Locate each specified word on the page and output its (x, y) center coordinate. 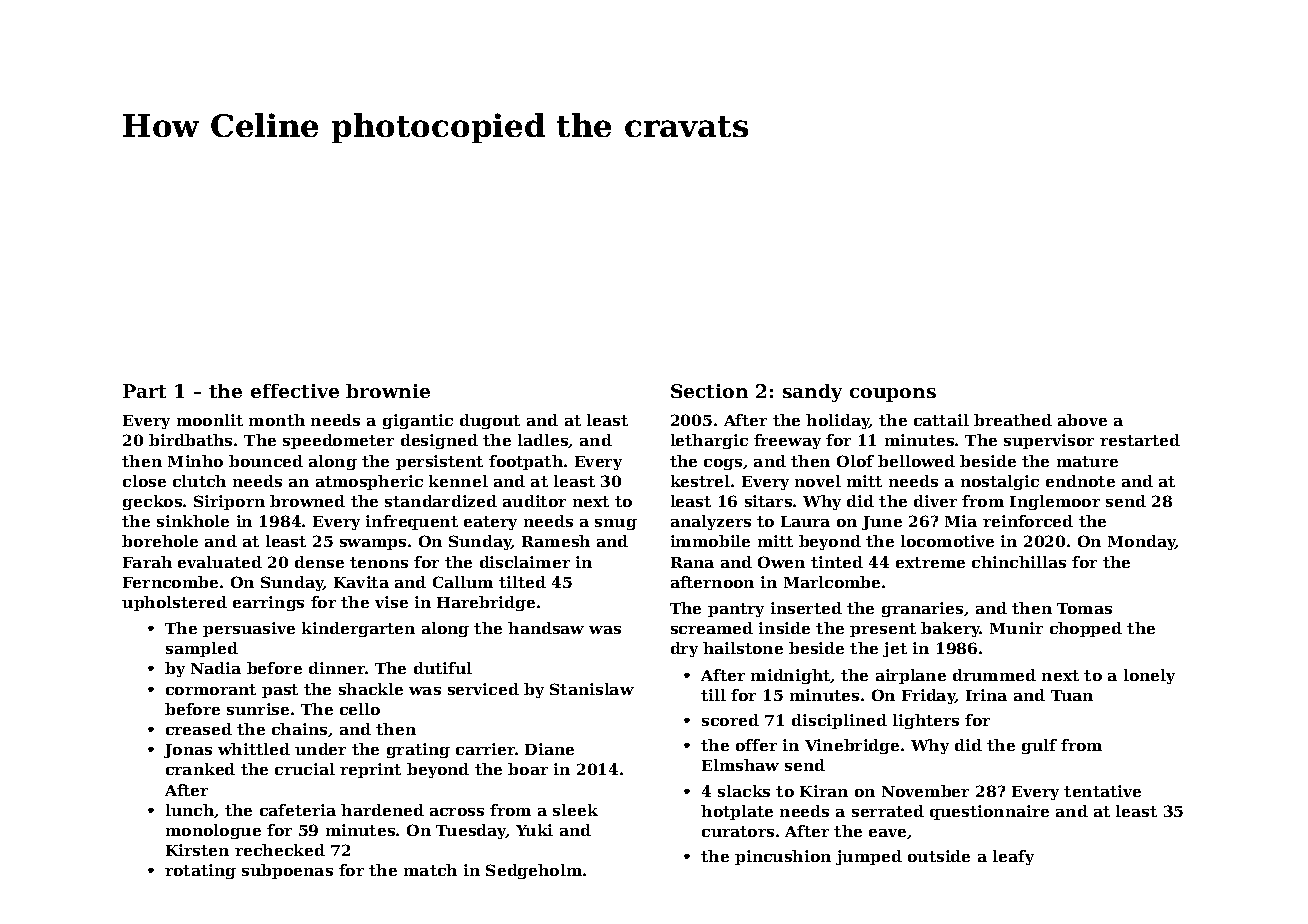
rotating (200, 871)
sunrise (258, 709)
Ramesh (556, 541)
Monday (1142, 542)
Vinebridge (852, 746)
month (277, 420)
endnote (1080, 481)
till (713, 695)
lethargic (709, 441)
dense (319, 562)
